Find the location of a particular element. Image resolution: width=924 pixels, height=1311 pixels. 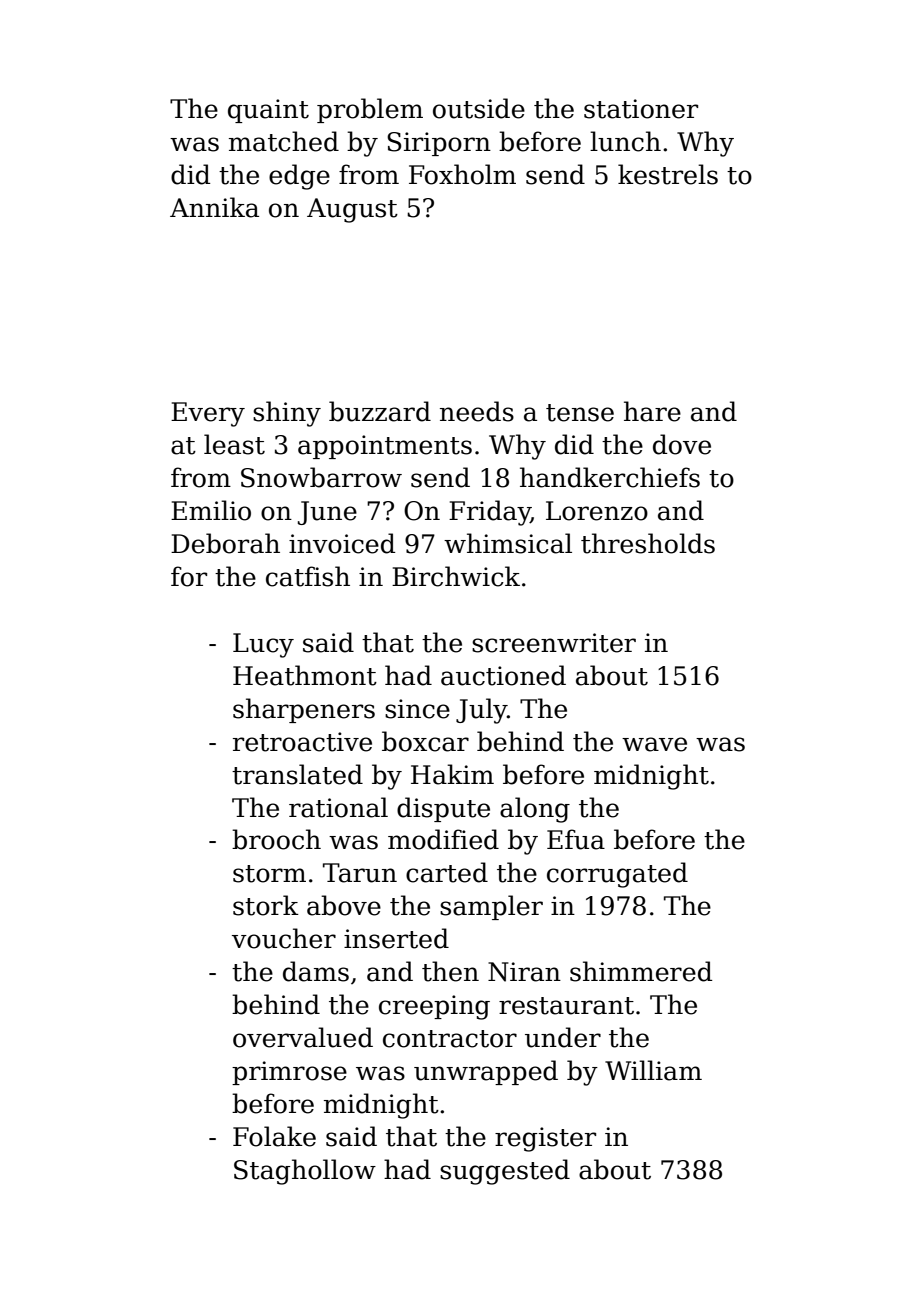

Folake is located at coordinates (274, 1136).
